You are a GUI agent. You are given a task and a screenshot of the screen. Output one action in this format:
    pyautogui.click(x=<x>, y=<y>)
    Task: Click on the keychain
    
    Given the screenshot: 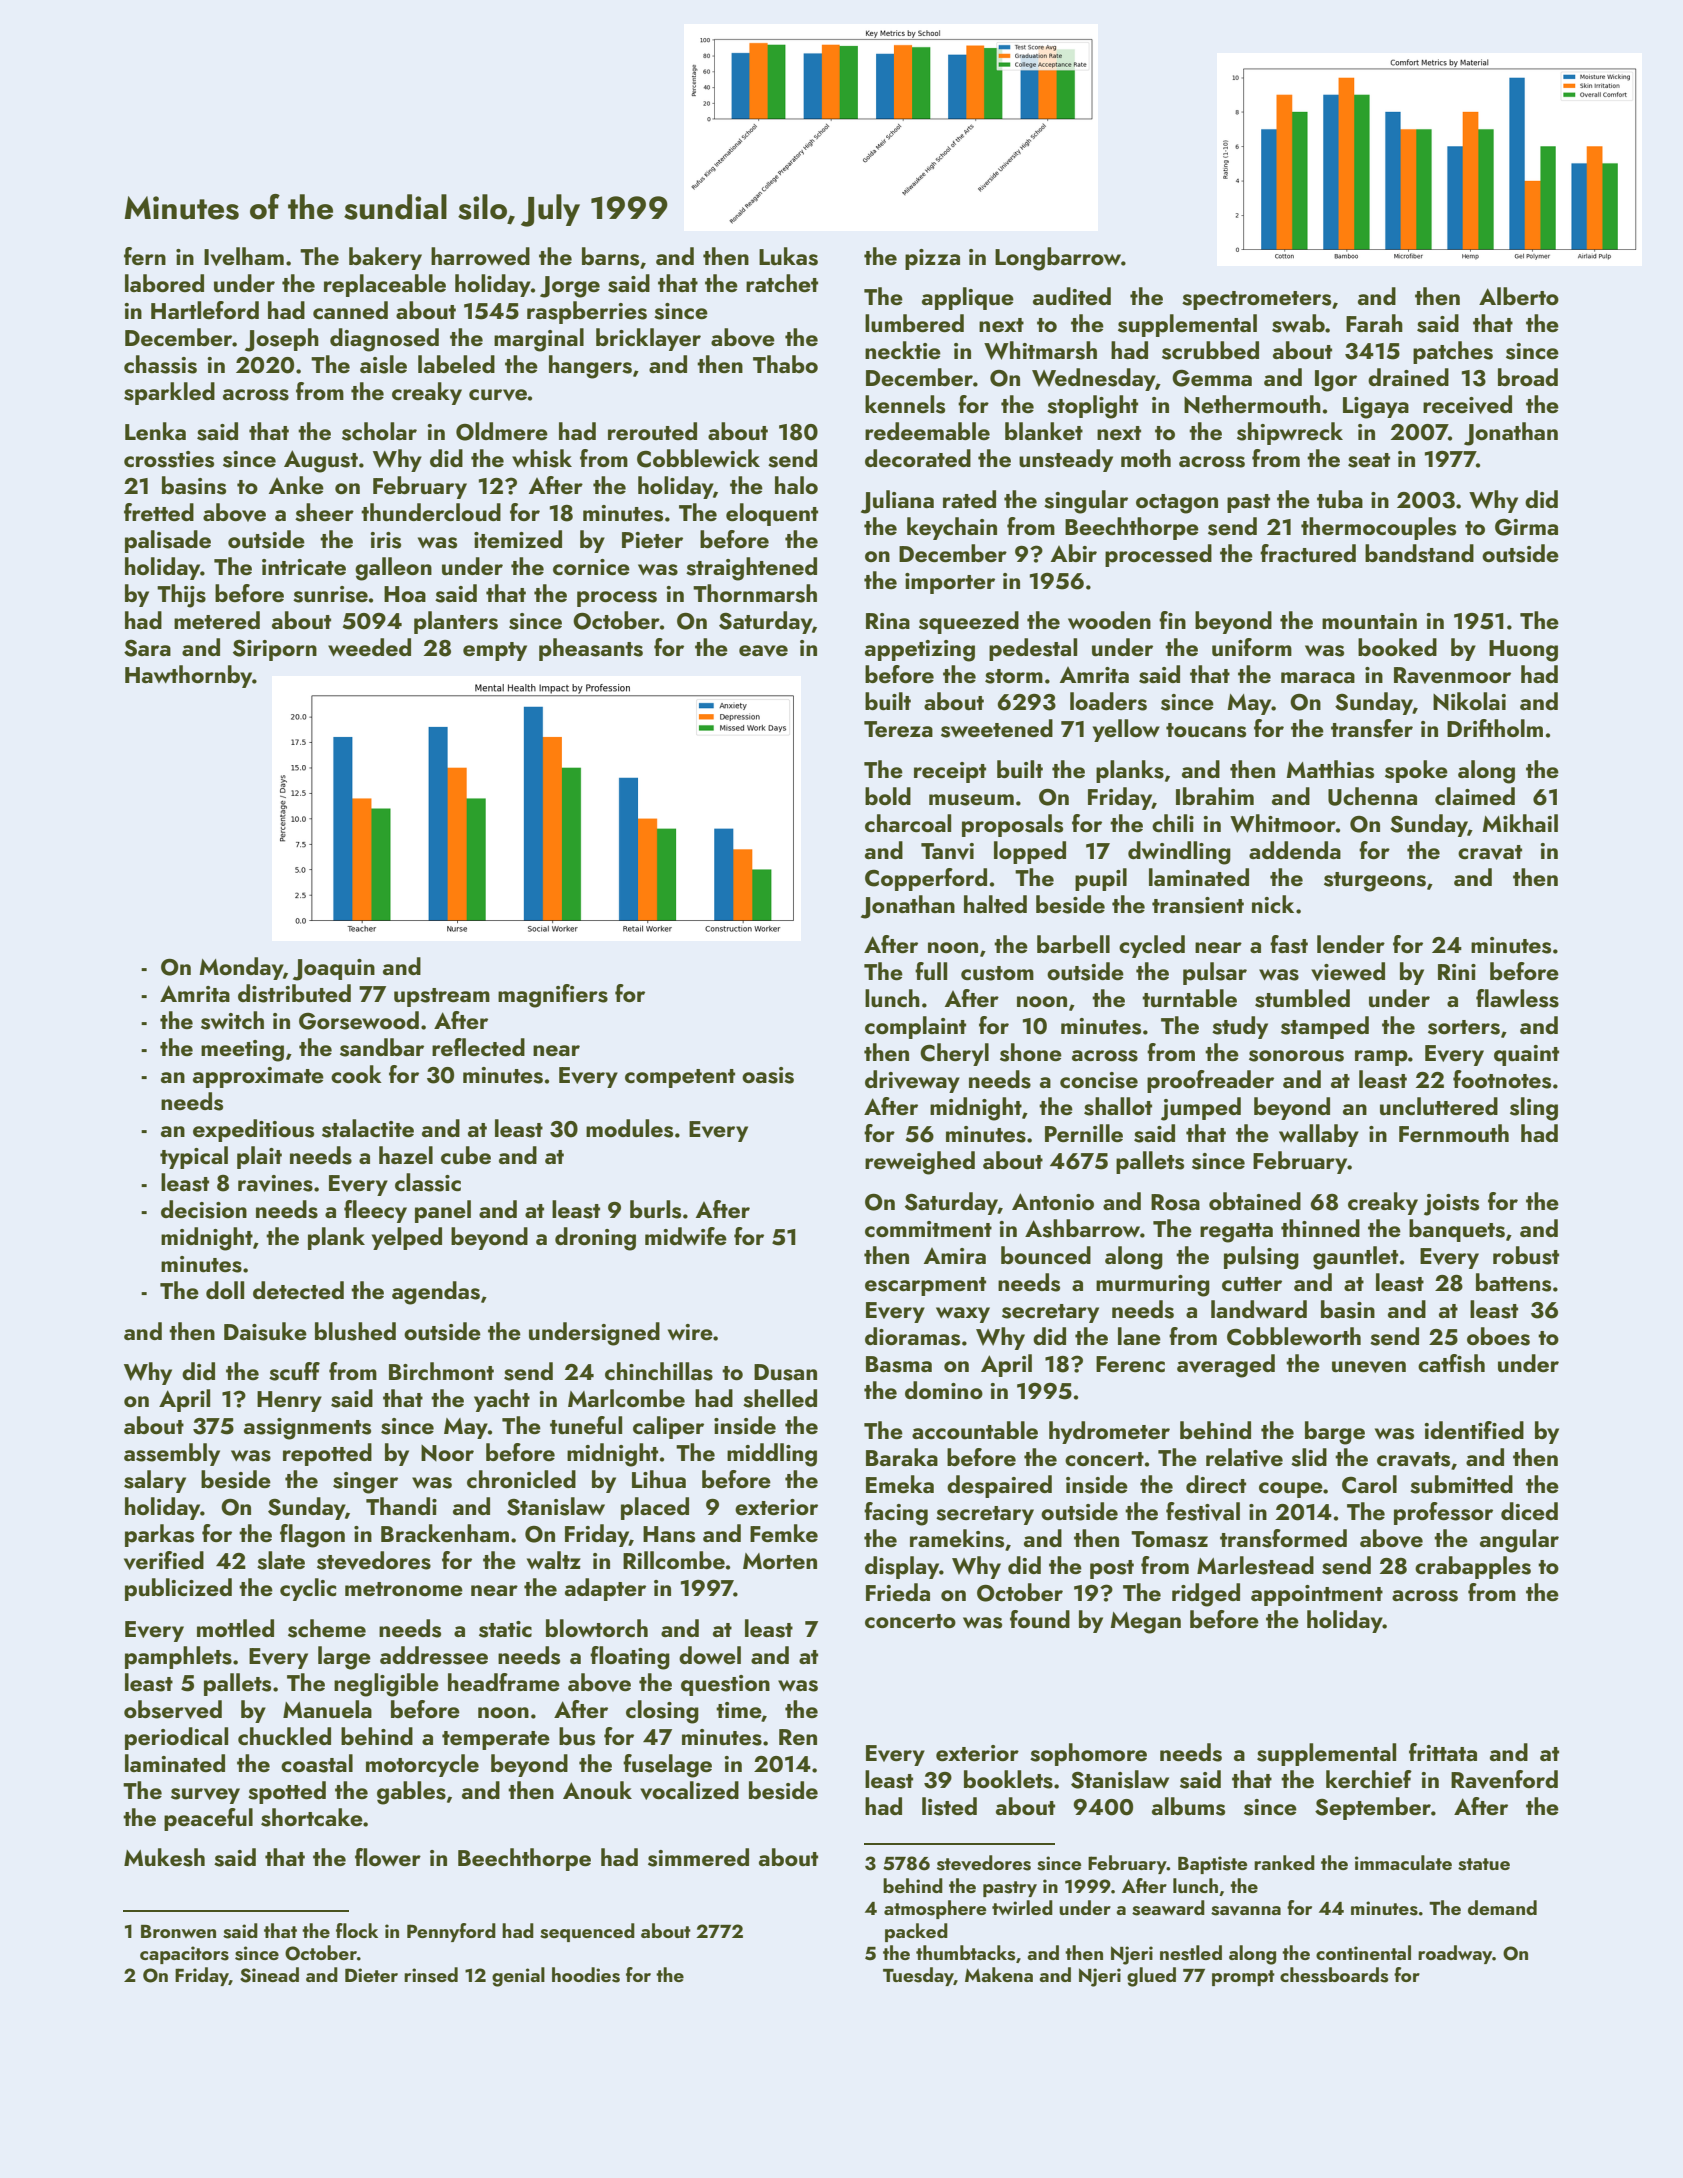 What is the action you would take?
    pyautogui.click(x=952, y=528)
